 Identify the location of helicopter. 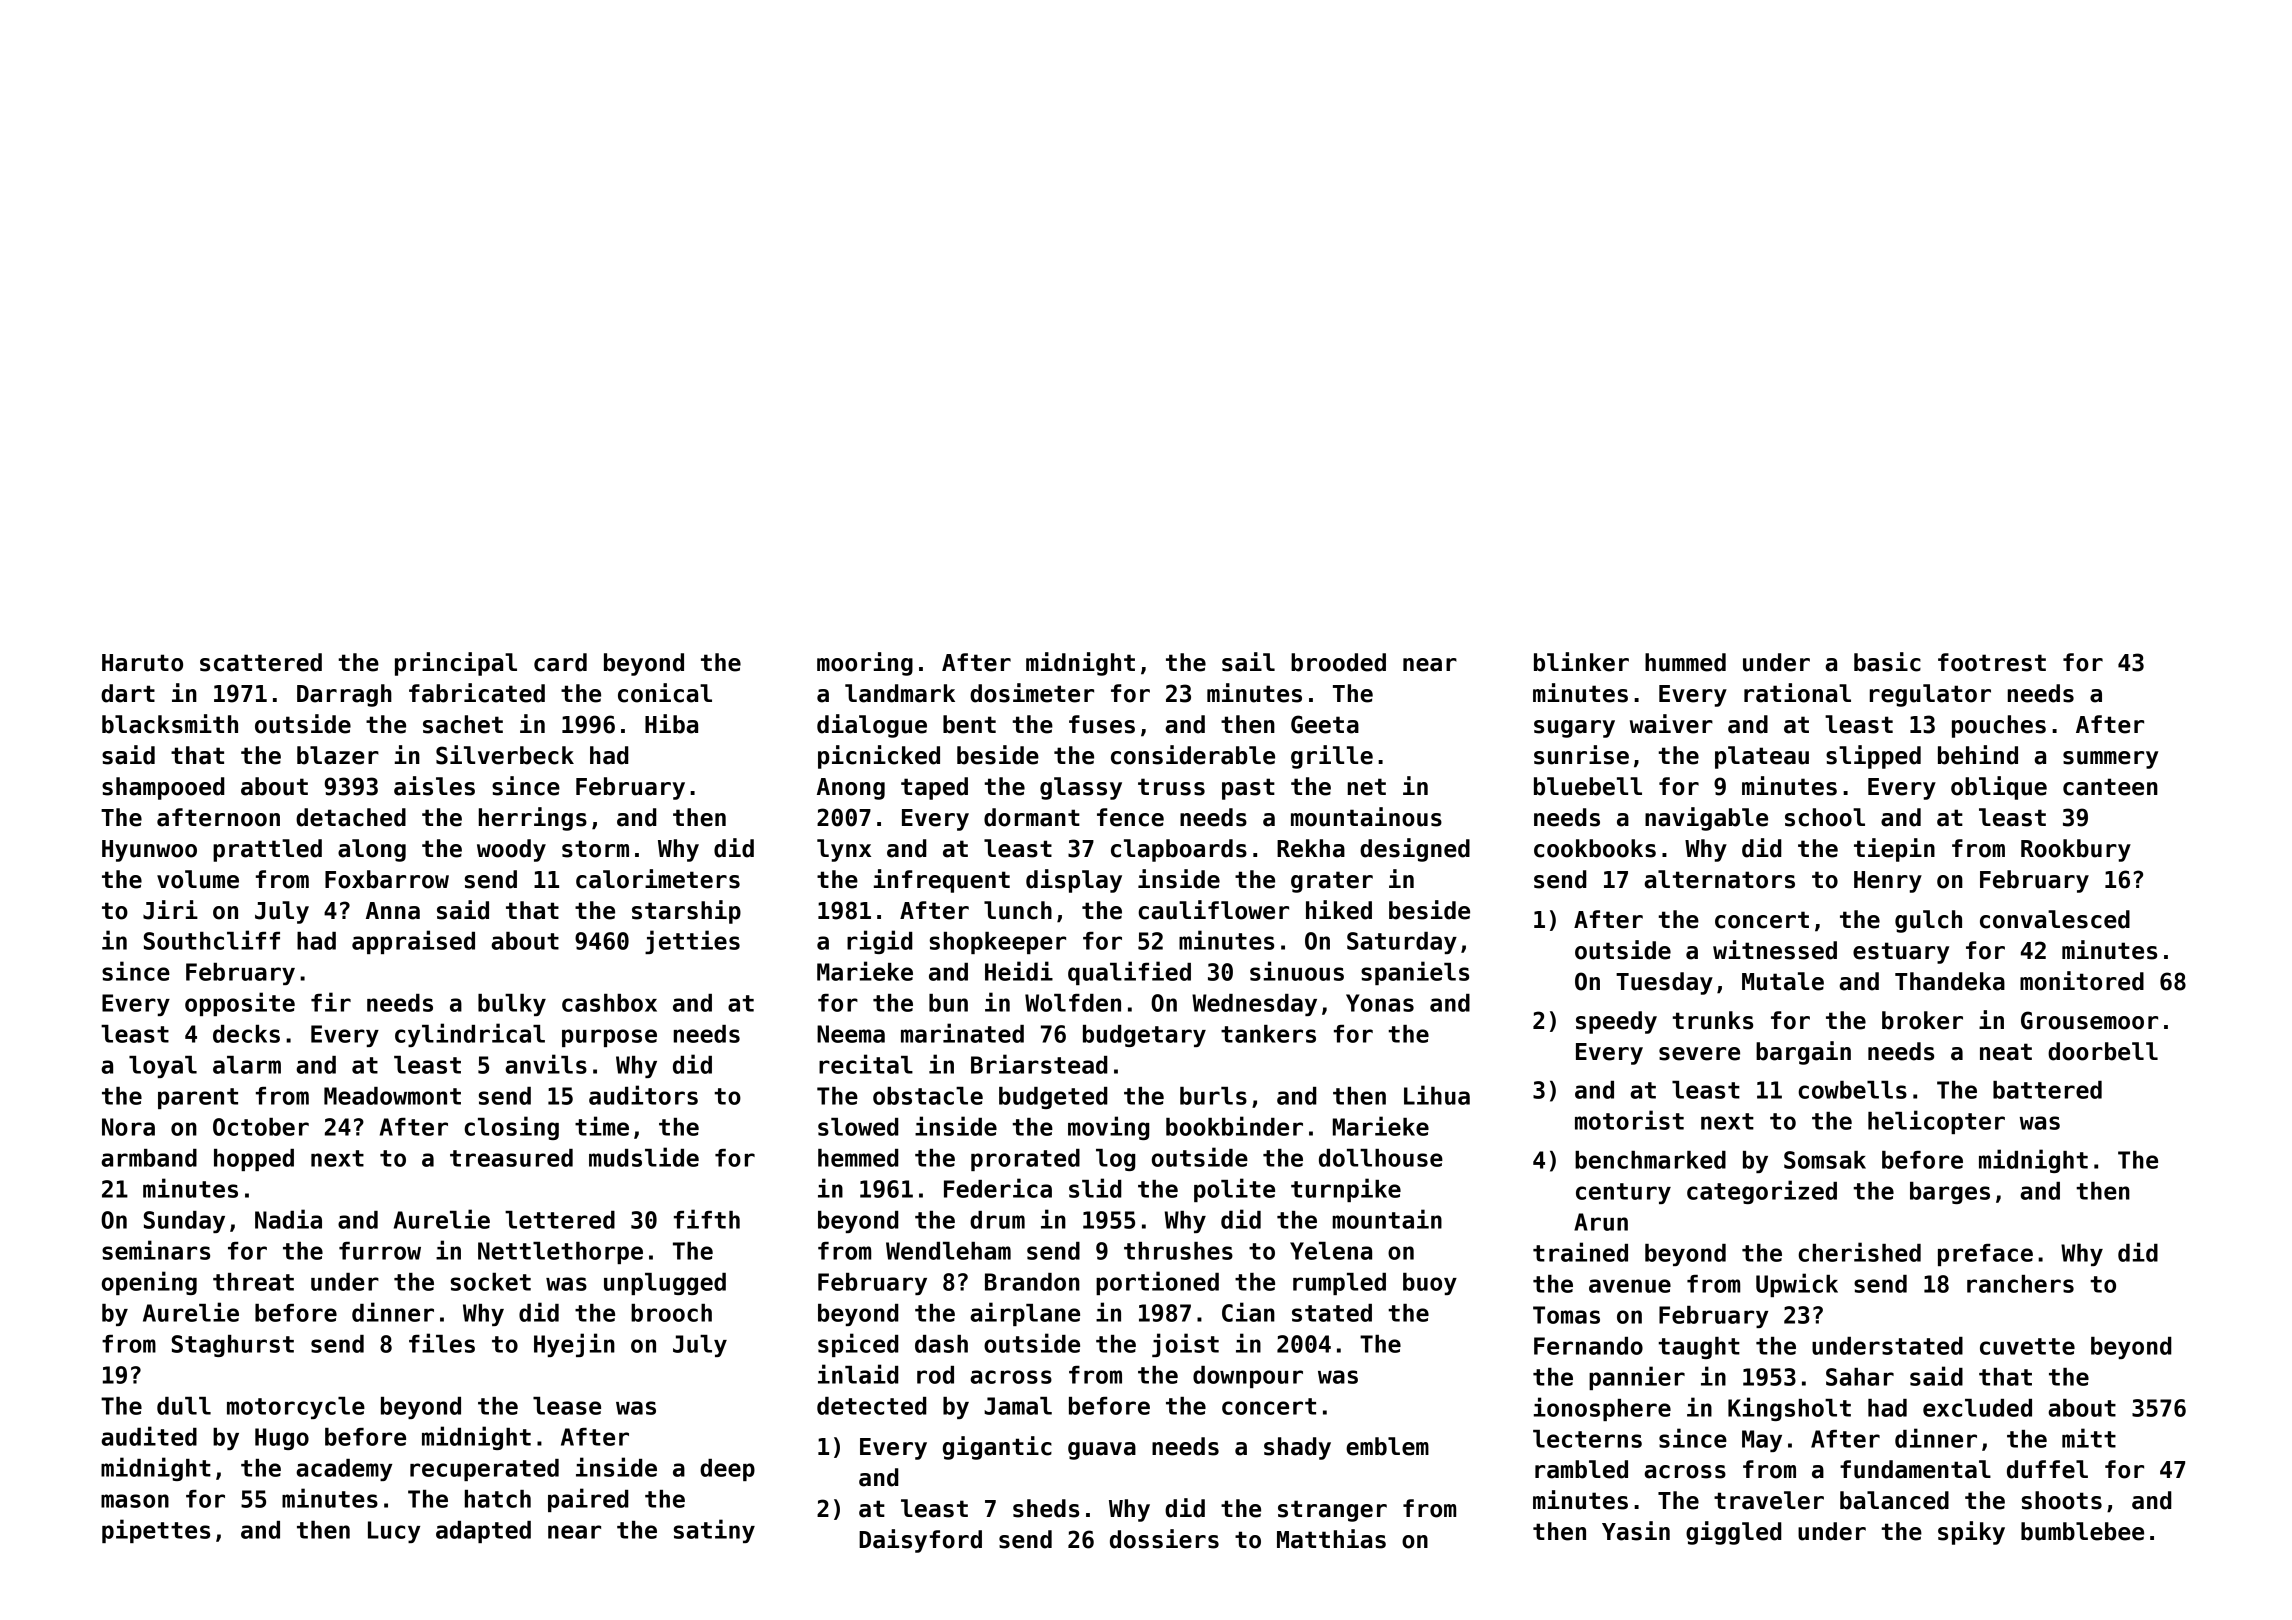
(1936, 1122).
